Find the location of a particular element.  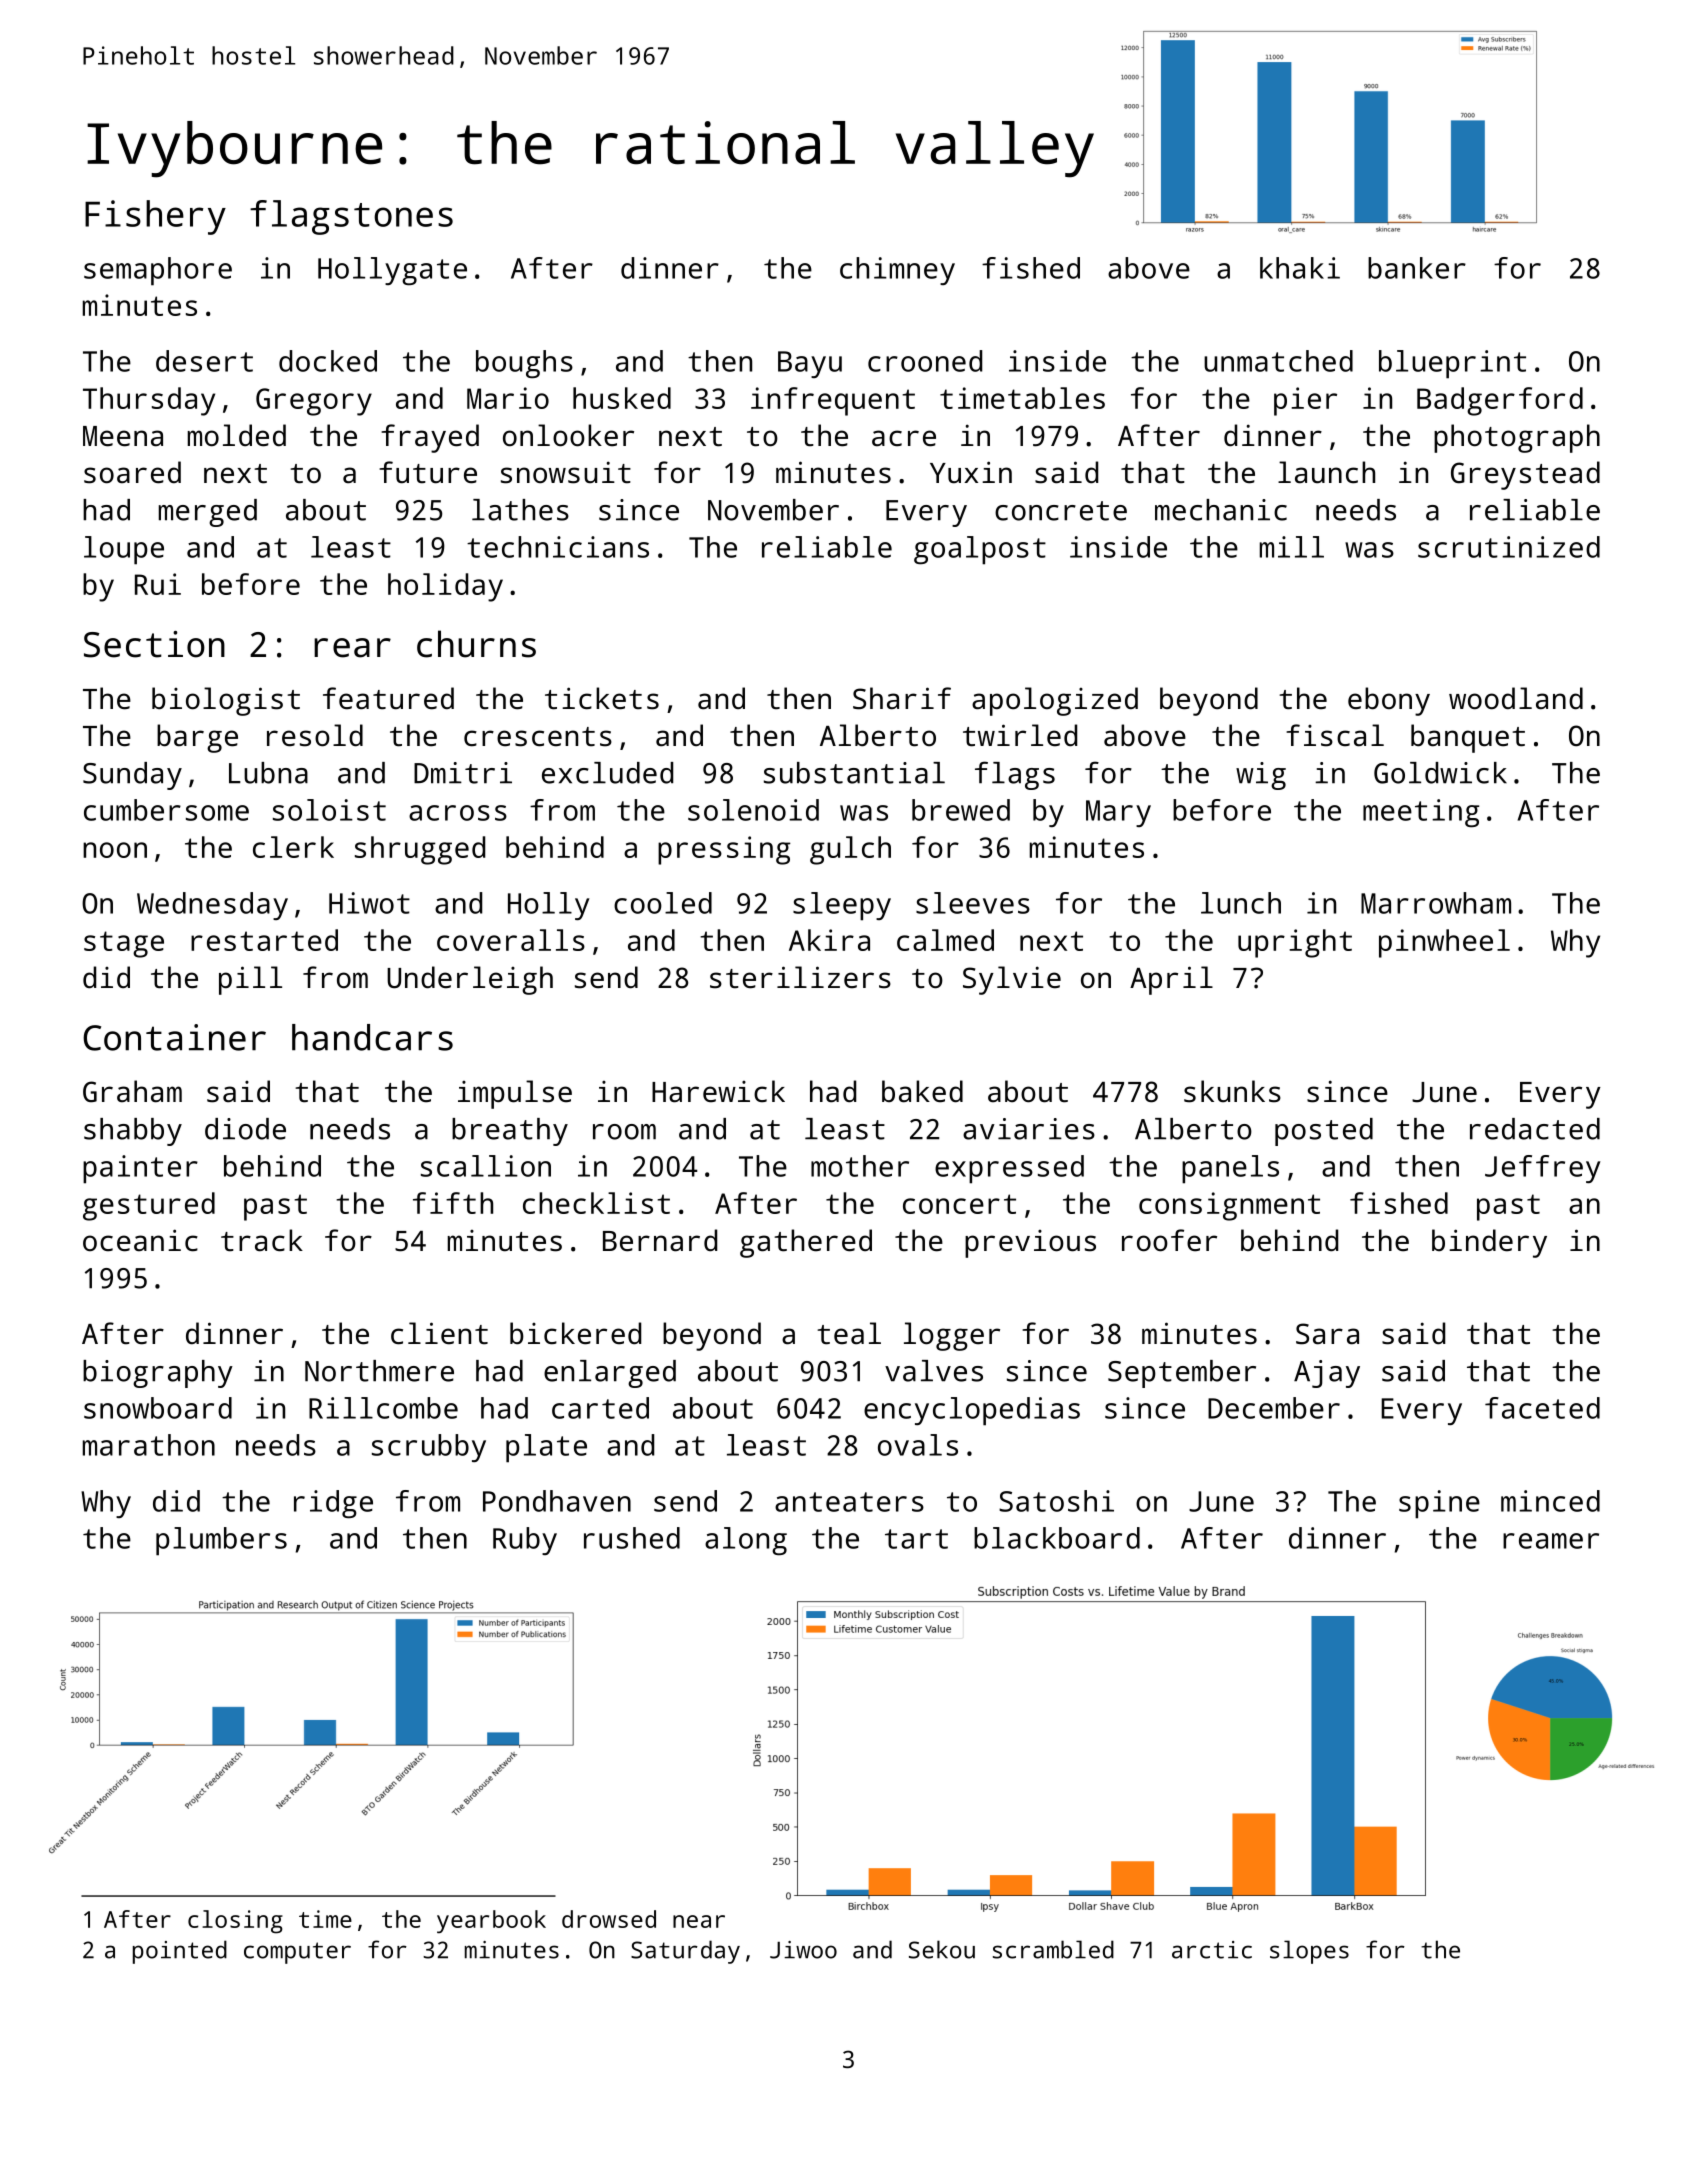

Mary is located at coordinates (1118, 813).
